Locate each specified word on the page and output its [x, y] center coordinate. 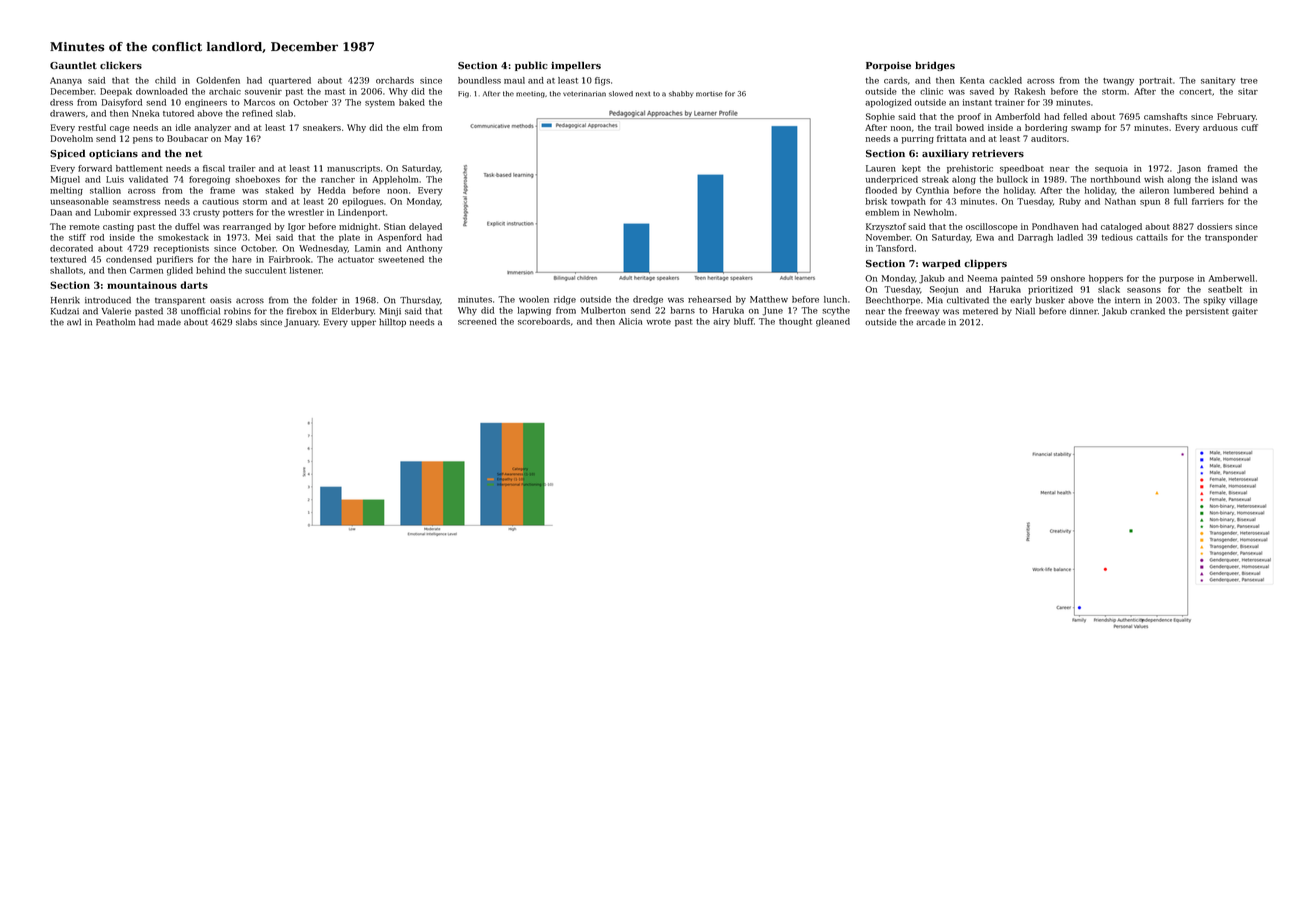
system [380, 104]
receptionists [181, 249]
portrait [1155, 81]
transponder [1231, 238]
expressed [154, 213]
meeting [530, 94]
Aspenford [400, 238]
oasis [220, 300]
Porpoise [888, 66]
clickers [121, 65]
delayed [425, 227]
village [1243, 301]
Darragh [1035, 238]
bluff [744, 321]
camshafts [1166, 116]
